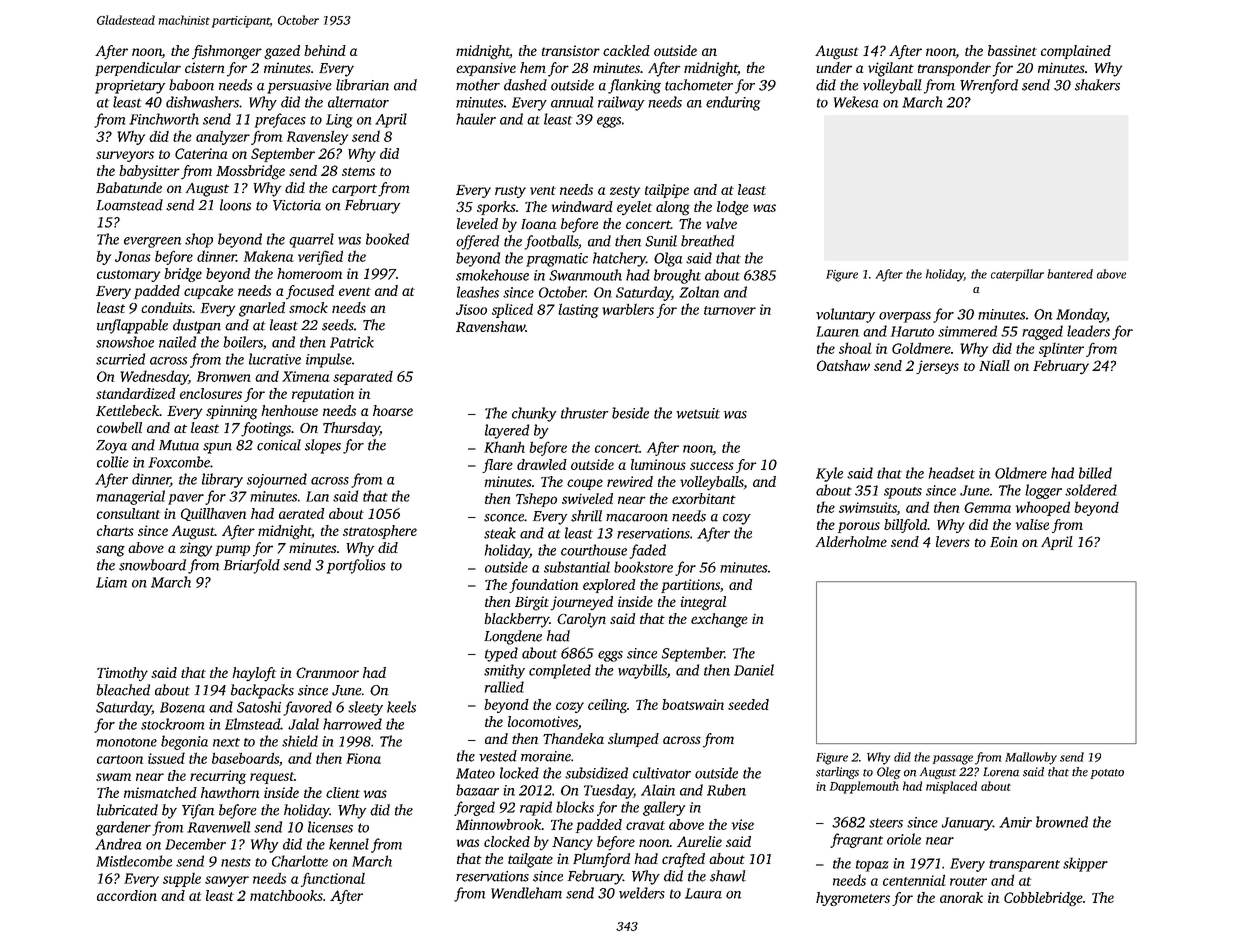 This image has width=1233, height=952. I want to click on typed, so click(501, 654).
